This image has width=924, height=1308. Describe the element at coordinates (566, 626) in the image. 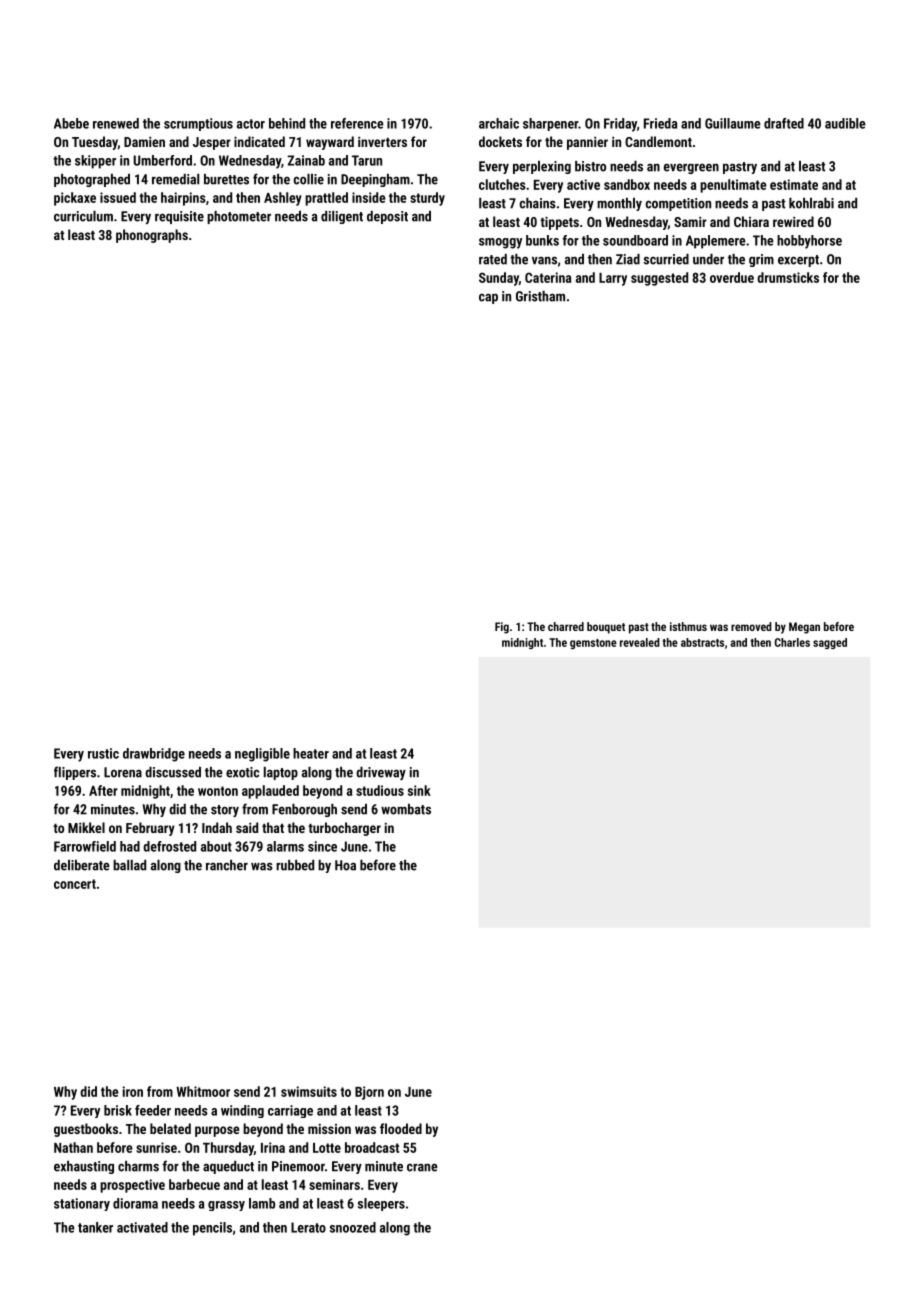

I see `charred` at that location.
